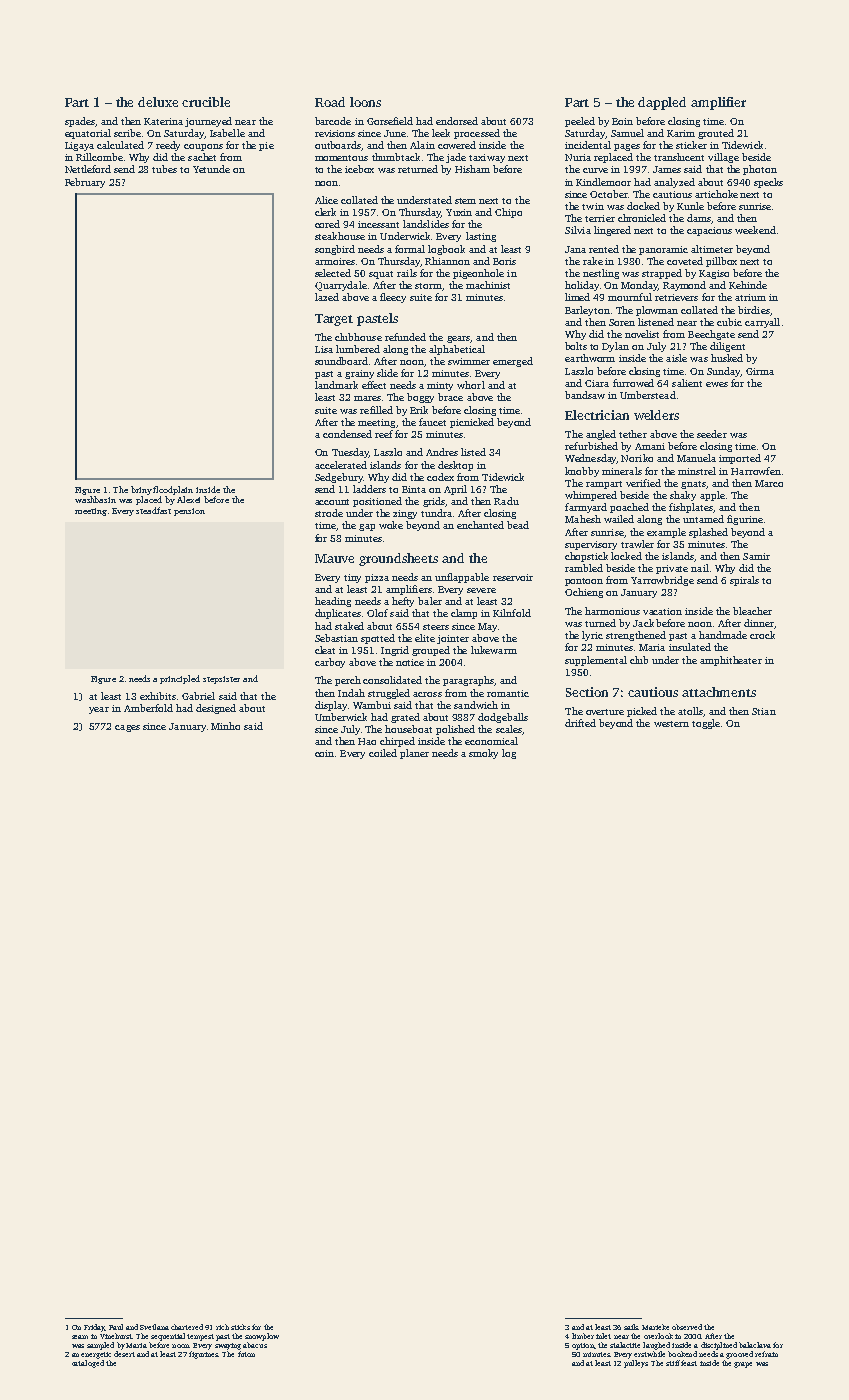 Image resolution: width=849 pixels, height=1400 pixels. Describe the element at coordinates (120, 145) in the screenshot. I see `calculated` at that location.
